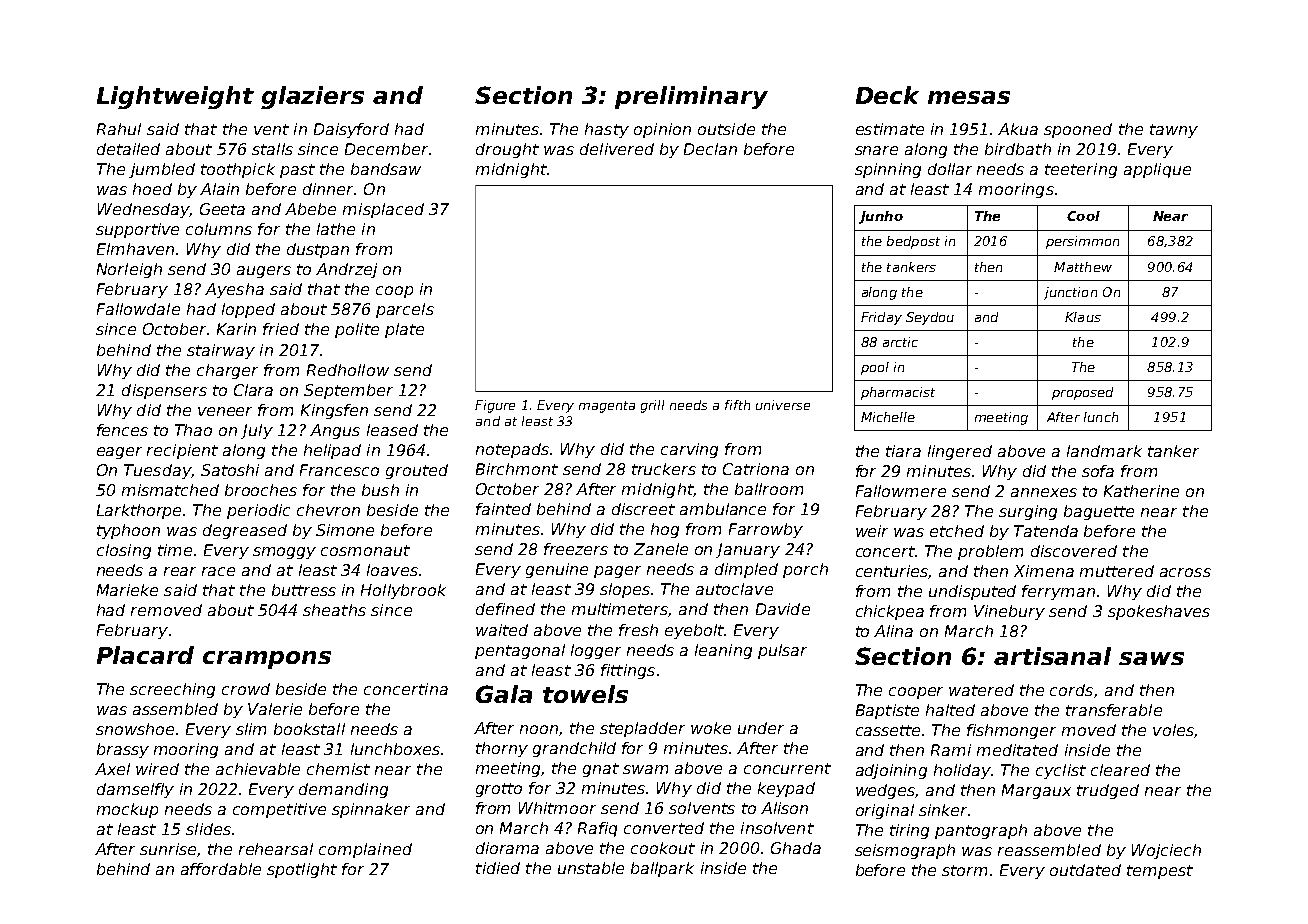 The image size is (1308, 924). Describe the element at coordinates (1028, 512) in the document. I see `surging` at that location.
